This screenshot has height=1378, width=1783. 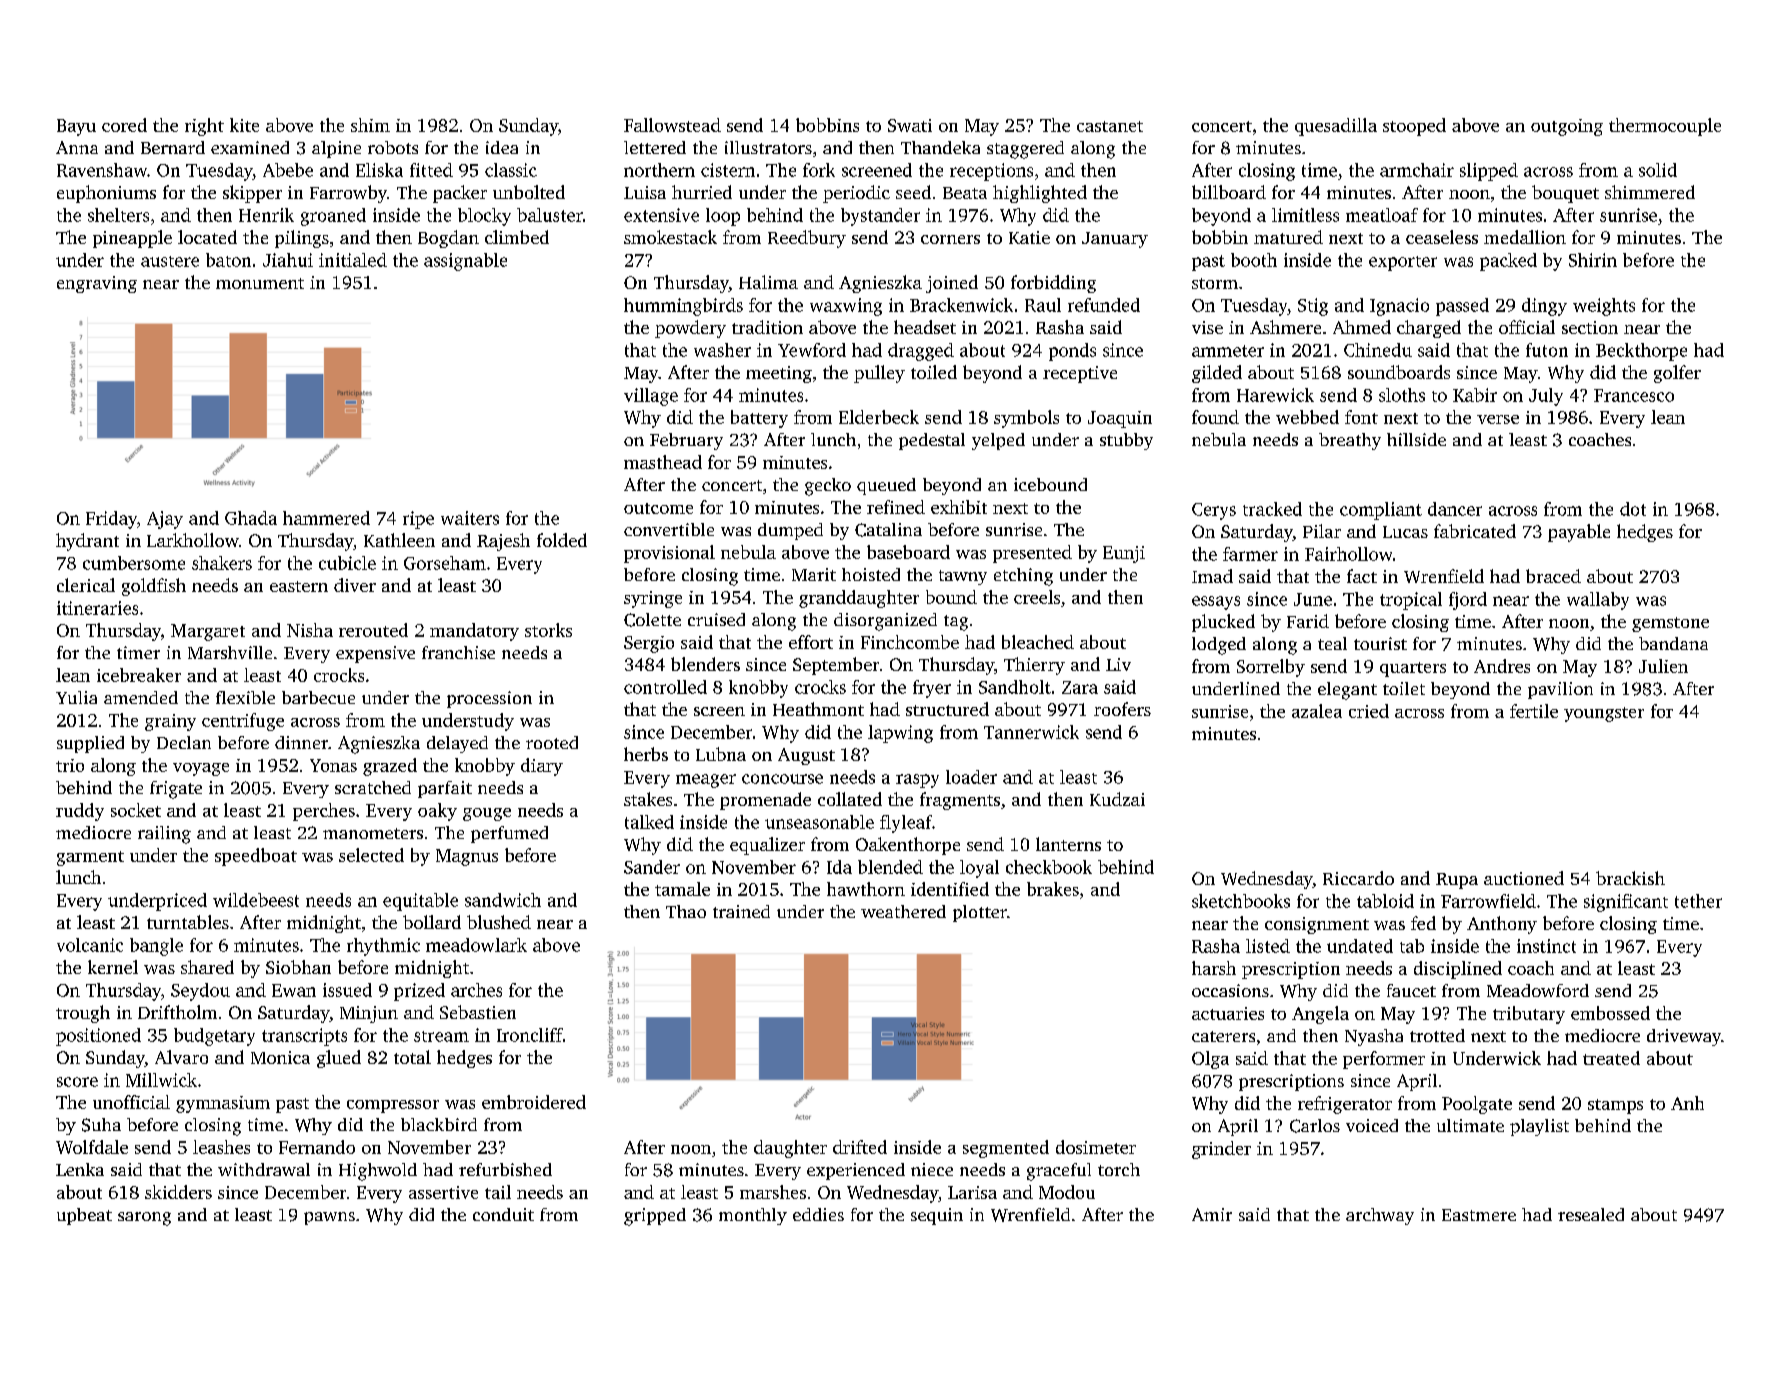 I want to click on resealed, so click(x=1591, y=1214).
